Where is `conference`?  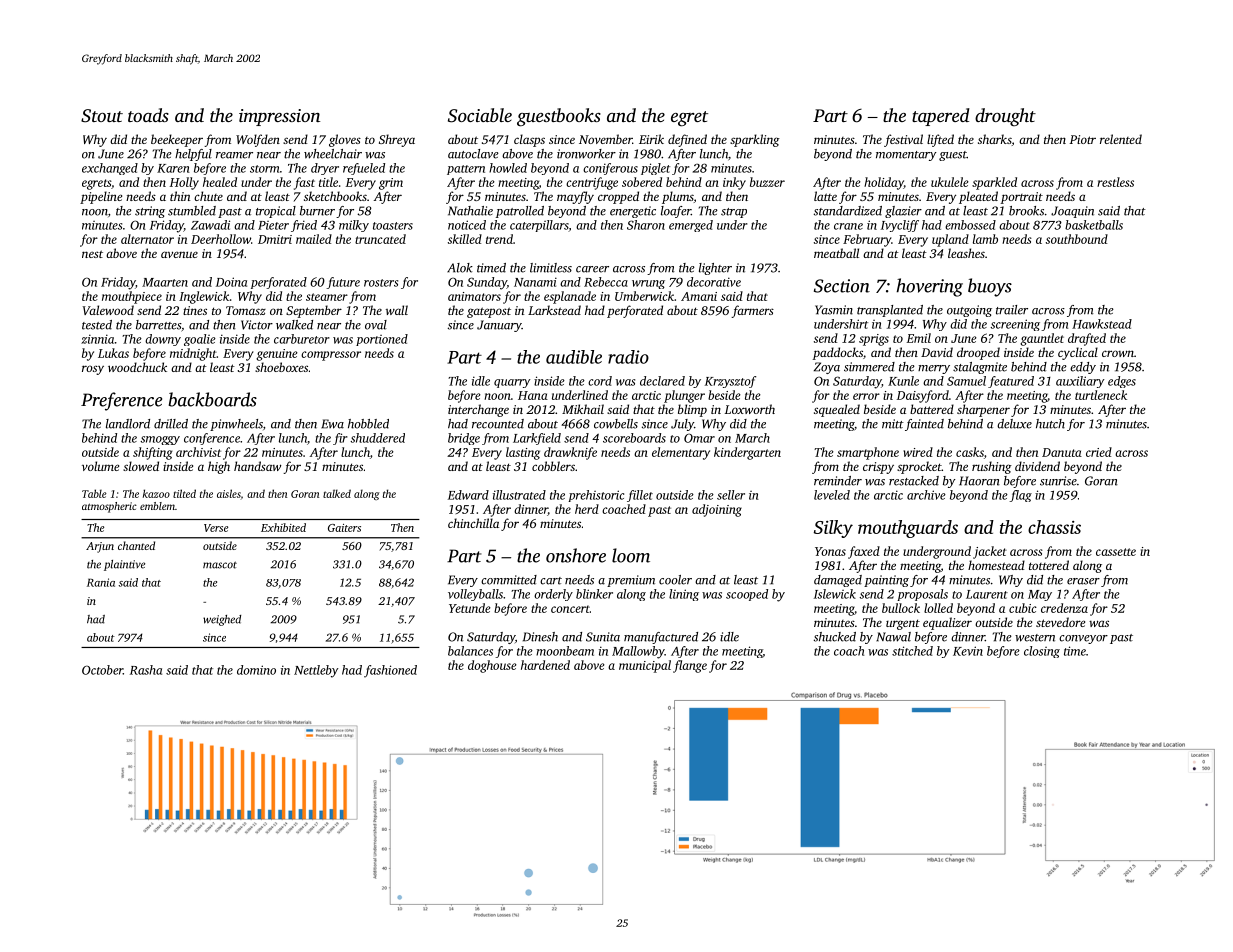 conference is located at coordinates (212, 439).
